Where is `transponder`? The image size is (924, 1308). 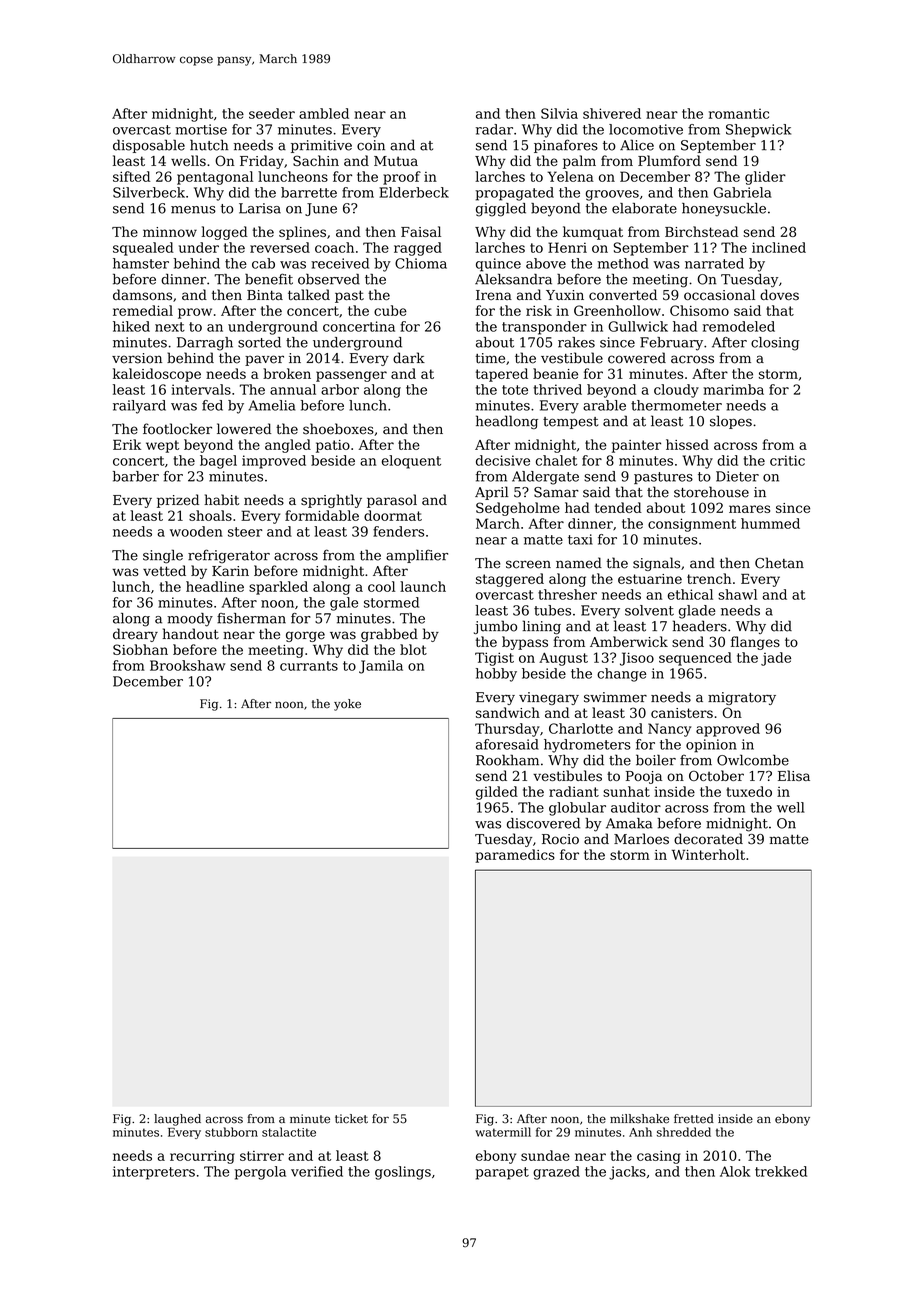
transponder is located at coordinates (544, 328).
